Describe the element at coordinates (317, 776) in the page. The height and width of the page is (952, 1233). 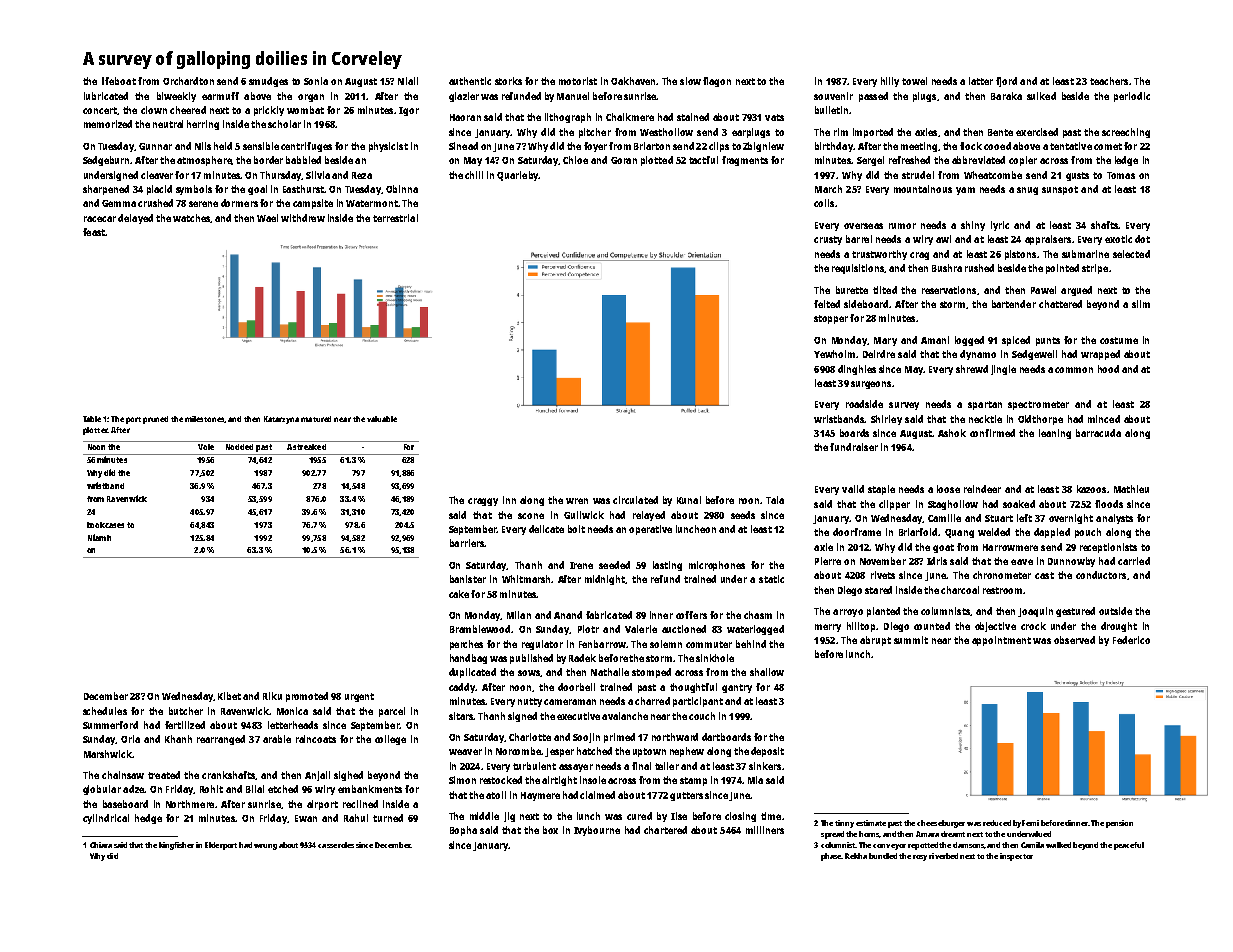
I see `Anjali` at that location.
